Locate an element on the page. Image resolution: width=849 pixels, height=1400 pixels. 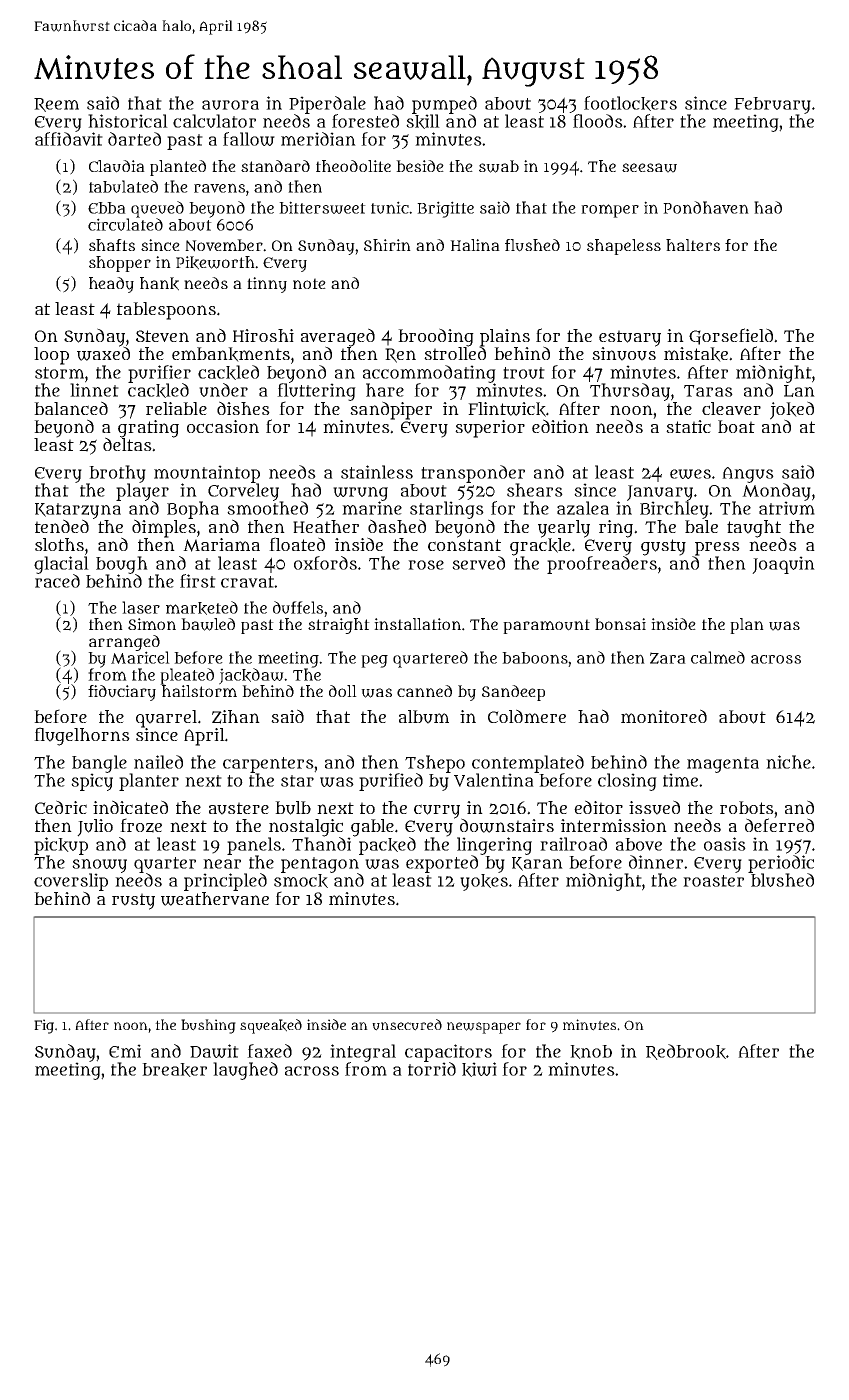
pumped is located at coordinates (444, 105).
